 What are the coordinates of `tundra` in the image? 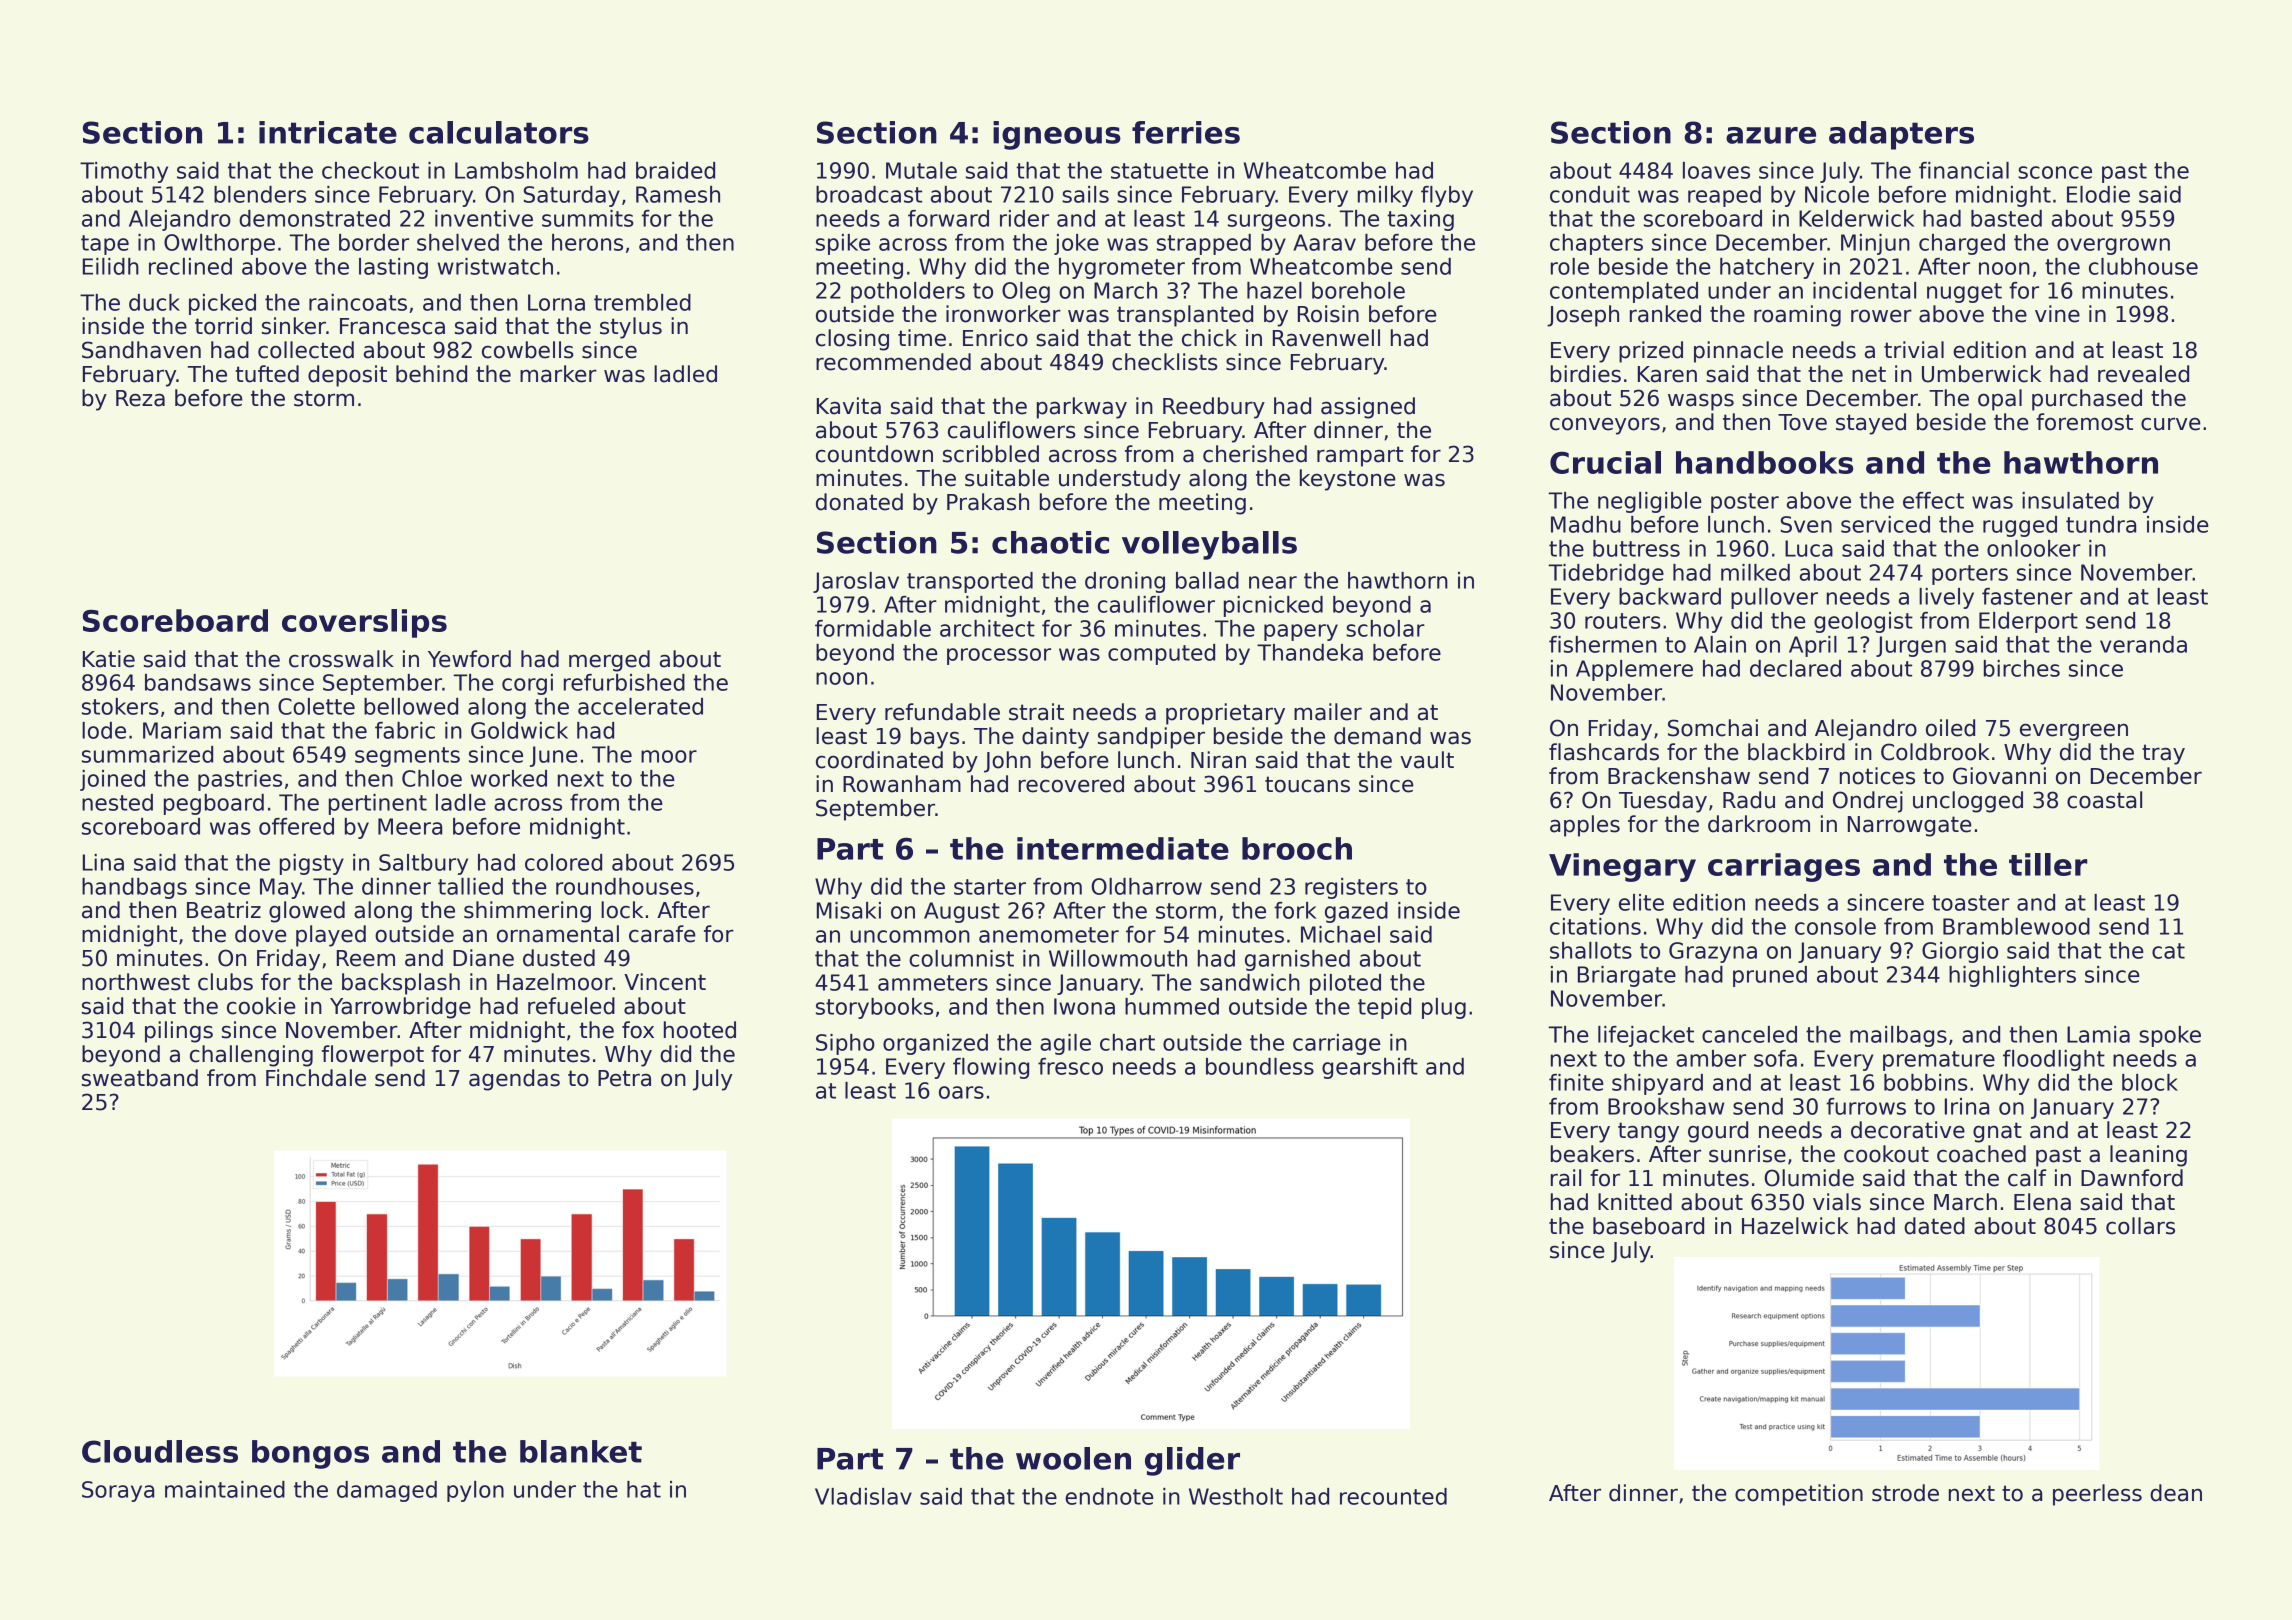 It's located at (2101, 524).
